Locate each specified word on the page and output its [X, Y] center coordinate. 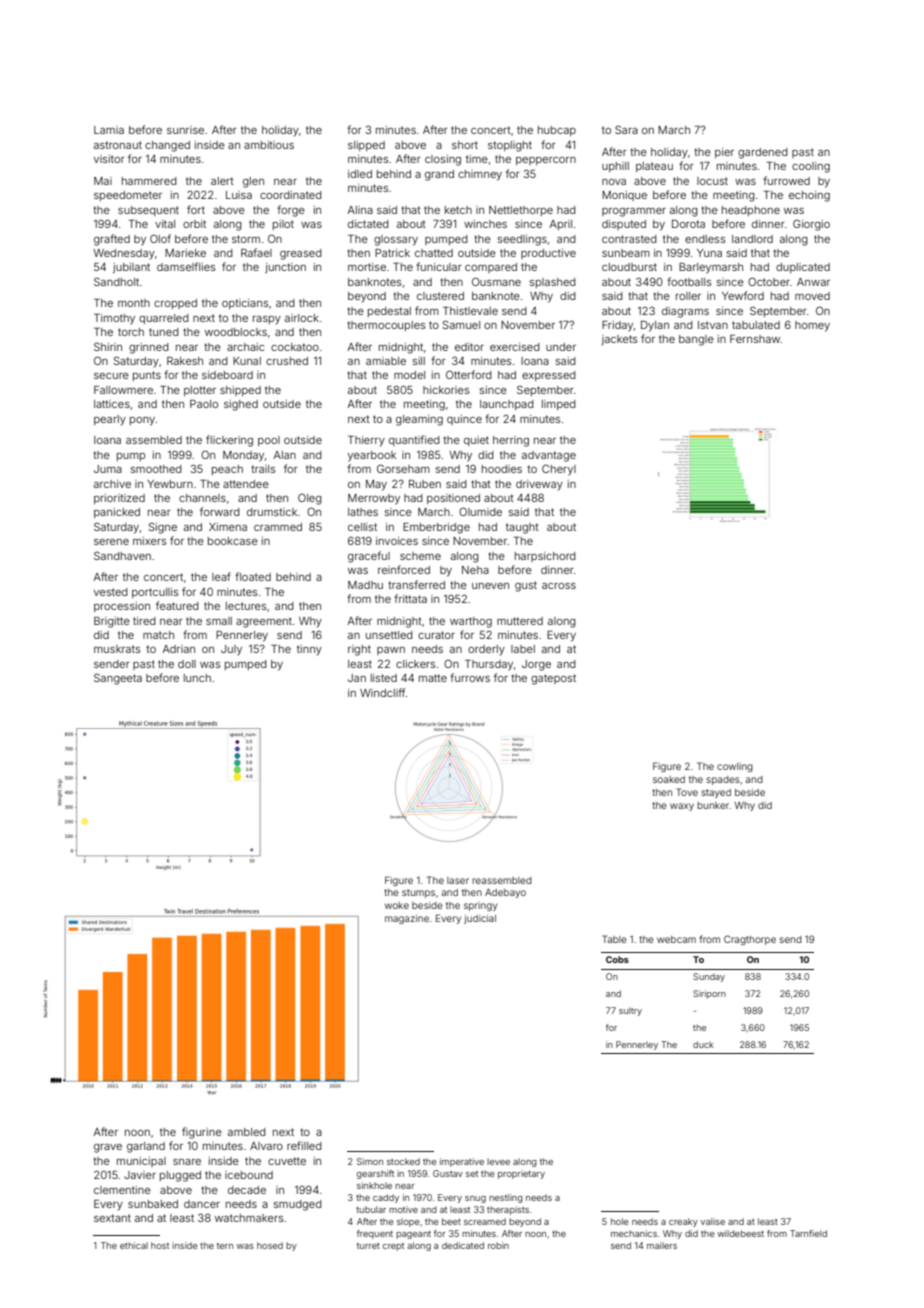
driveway [539, 485]
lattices [112, 404]
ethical [134, 1245]
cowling [735, 767]
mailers [662, 1245]
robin [498, 1245]
